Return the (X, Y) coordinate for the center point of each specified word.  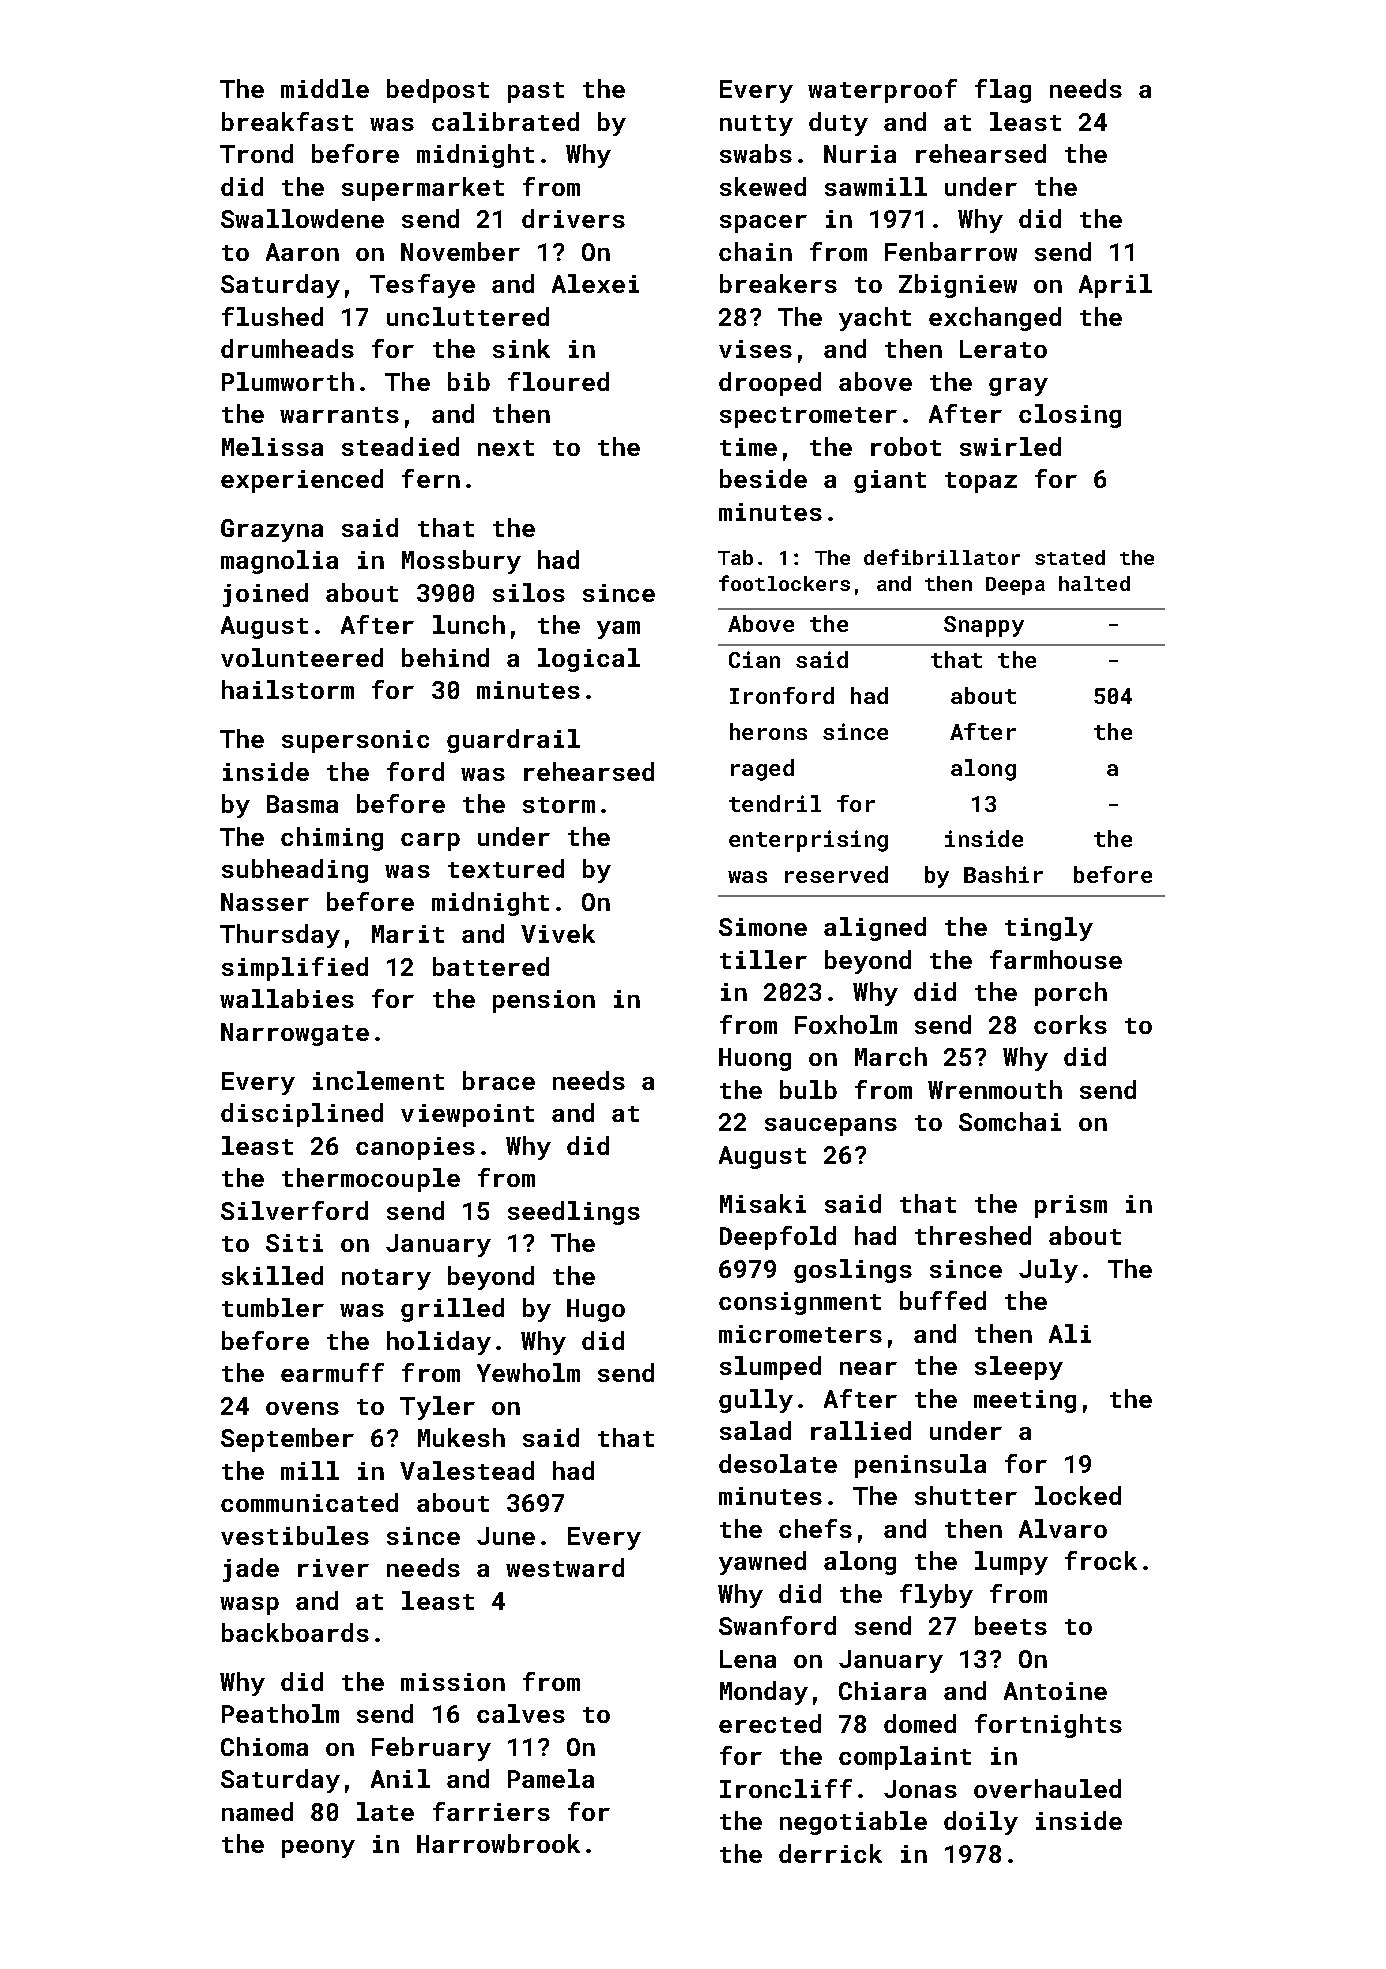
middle (325, 88)
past (536, 92)
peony (318, 1849)
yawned (762, 1563)
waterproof (882, 91)
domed (920, 1723)
